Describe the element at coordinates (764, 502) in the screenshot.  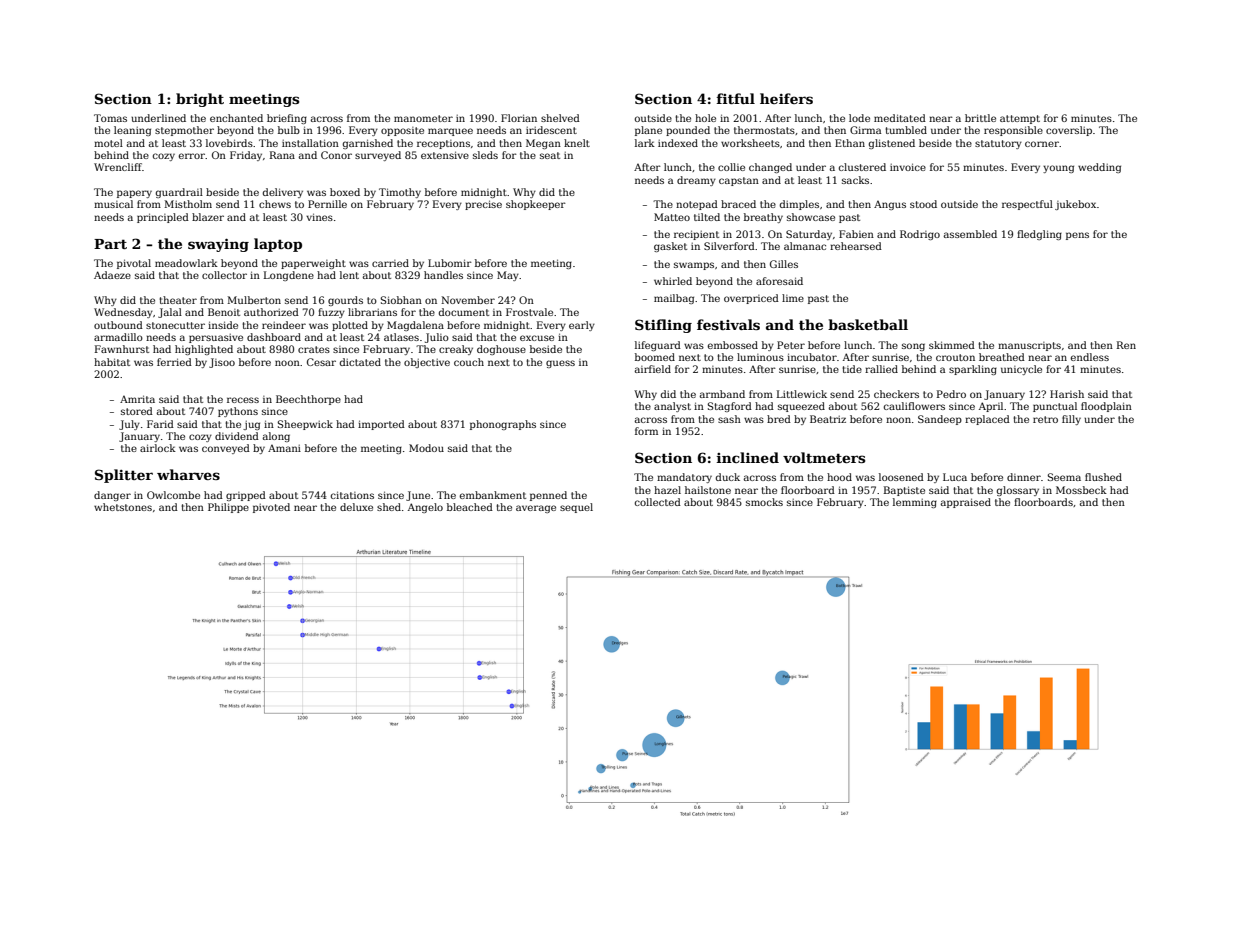
I see `smocks` at that location.
